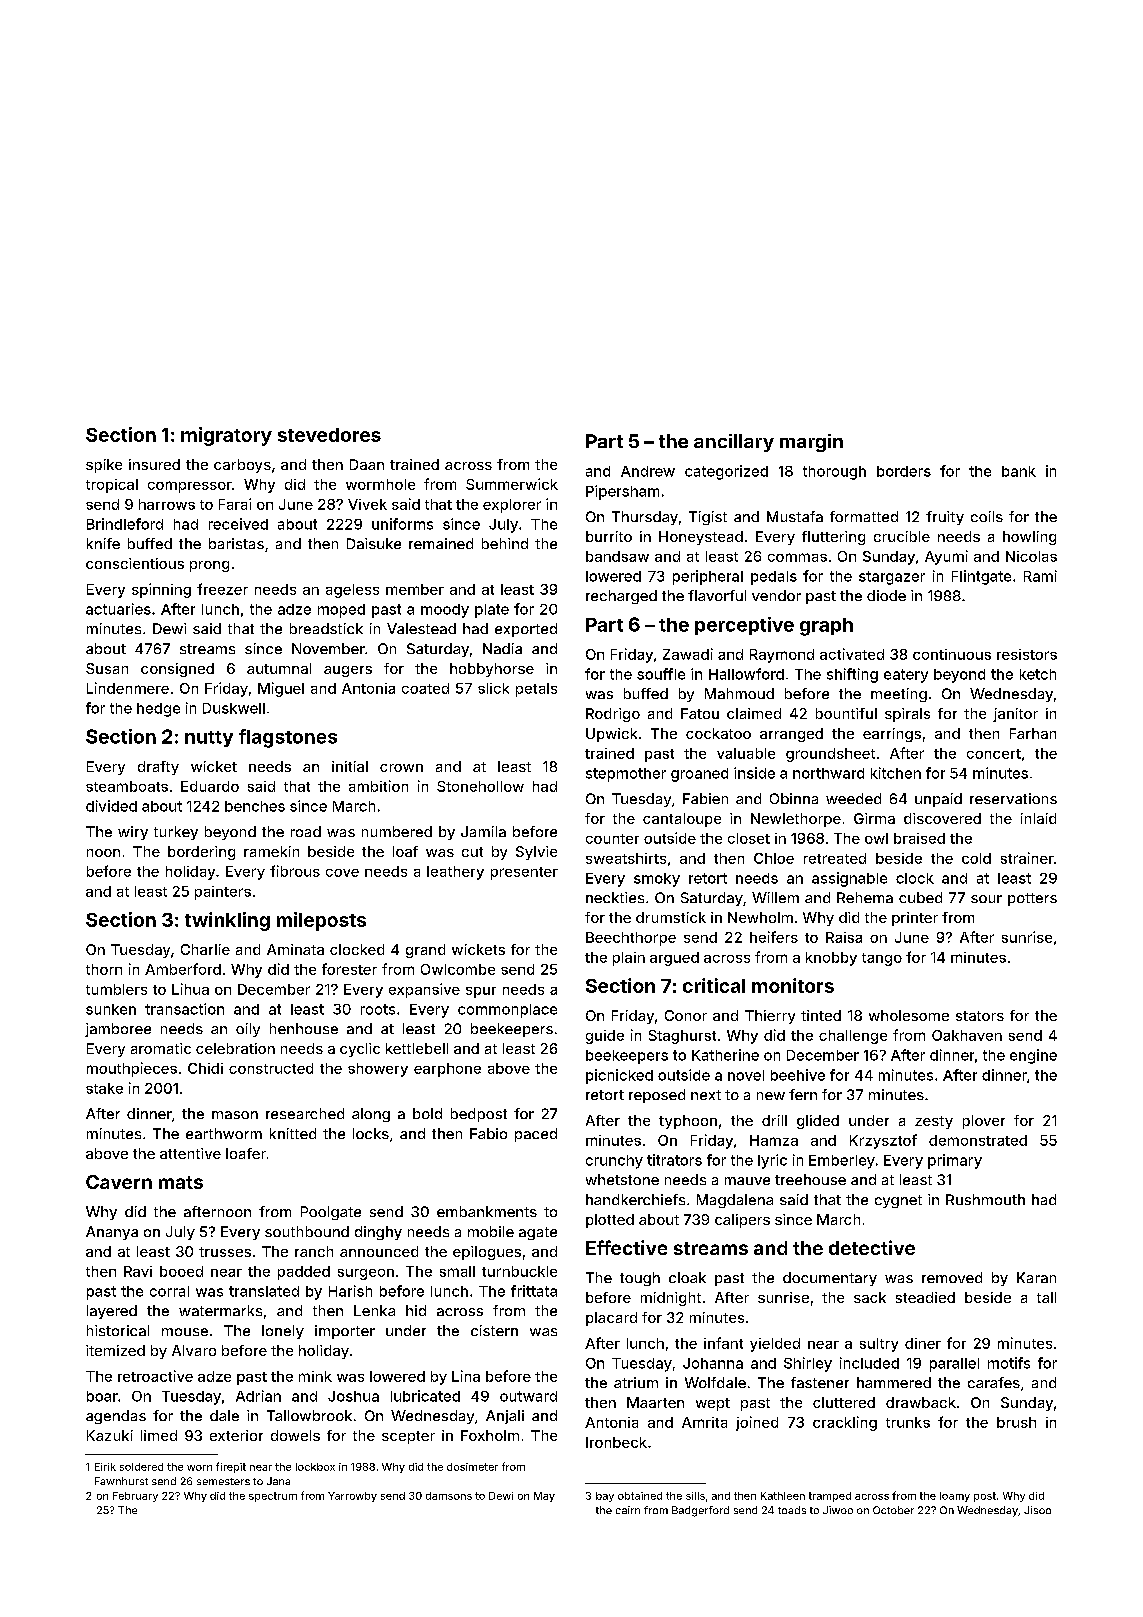  Describe the element at coordinates (181, 1182) in the image. I see `mats` at that location.
